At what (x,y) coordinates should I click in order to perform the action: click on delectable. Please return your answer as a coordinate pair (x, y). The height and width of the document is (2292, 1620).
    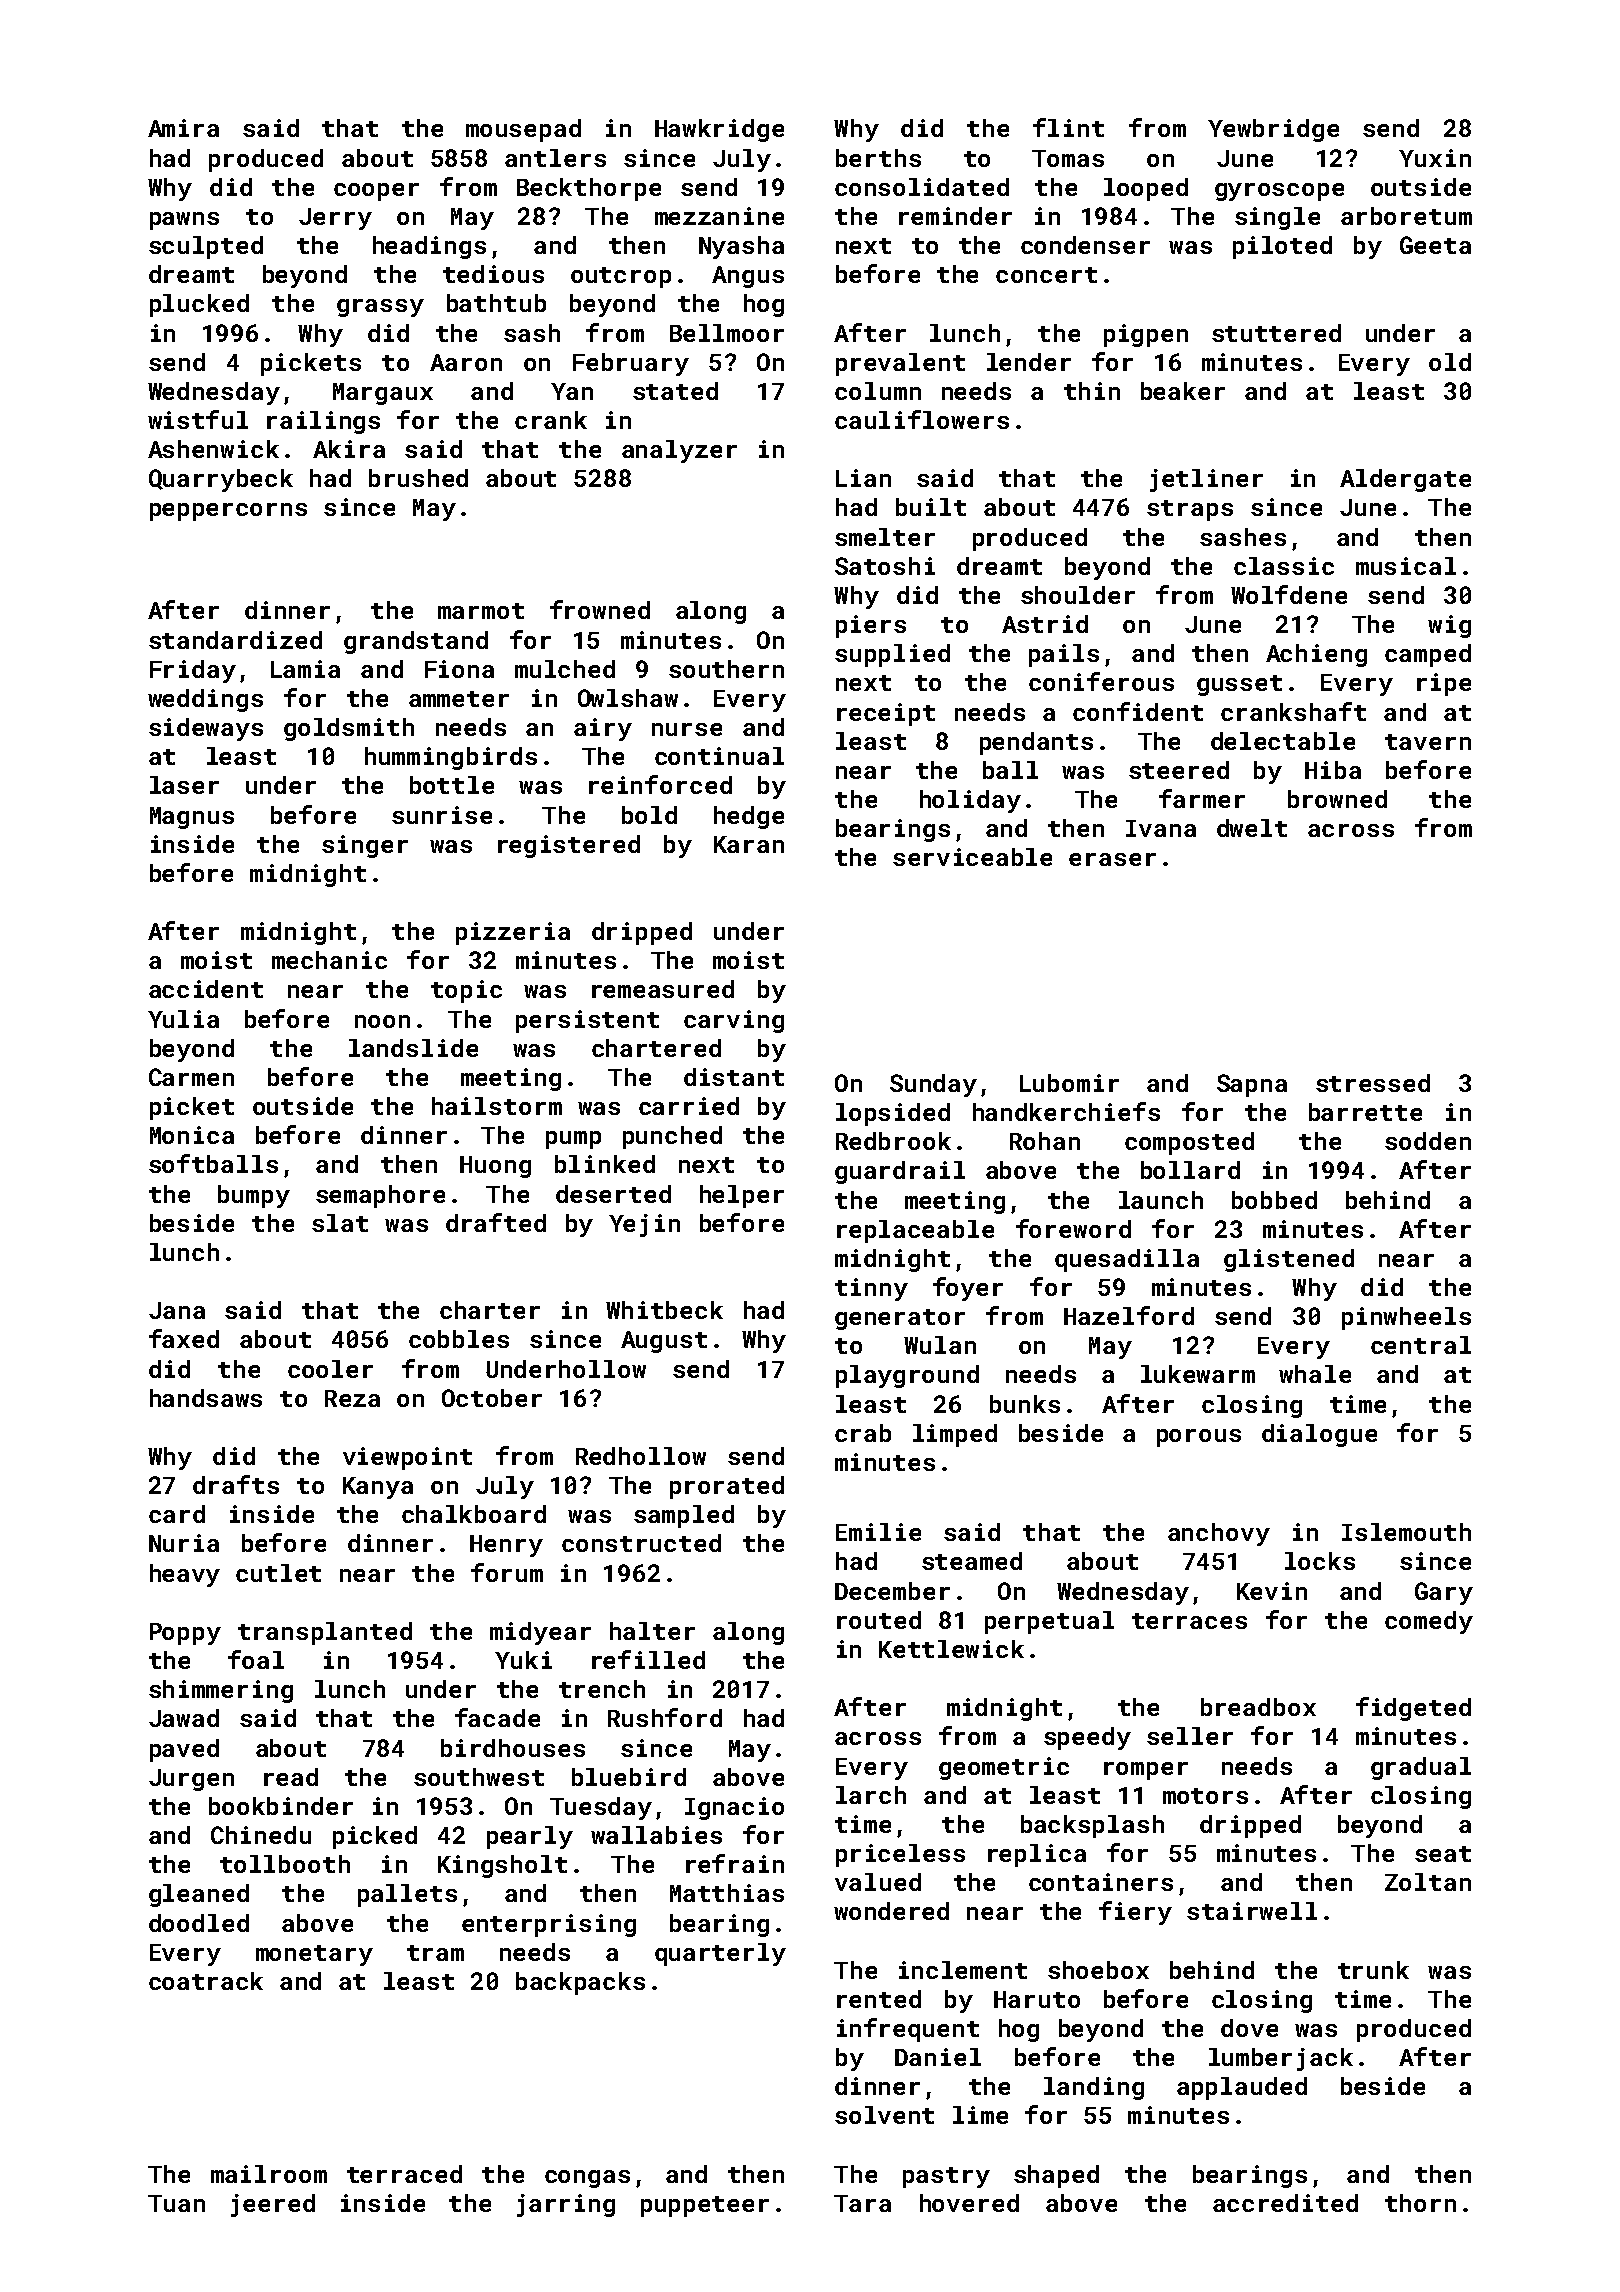
    Looking at the image, I should click on (1283, 741).
